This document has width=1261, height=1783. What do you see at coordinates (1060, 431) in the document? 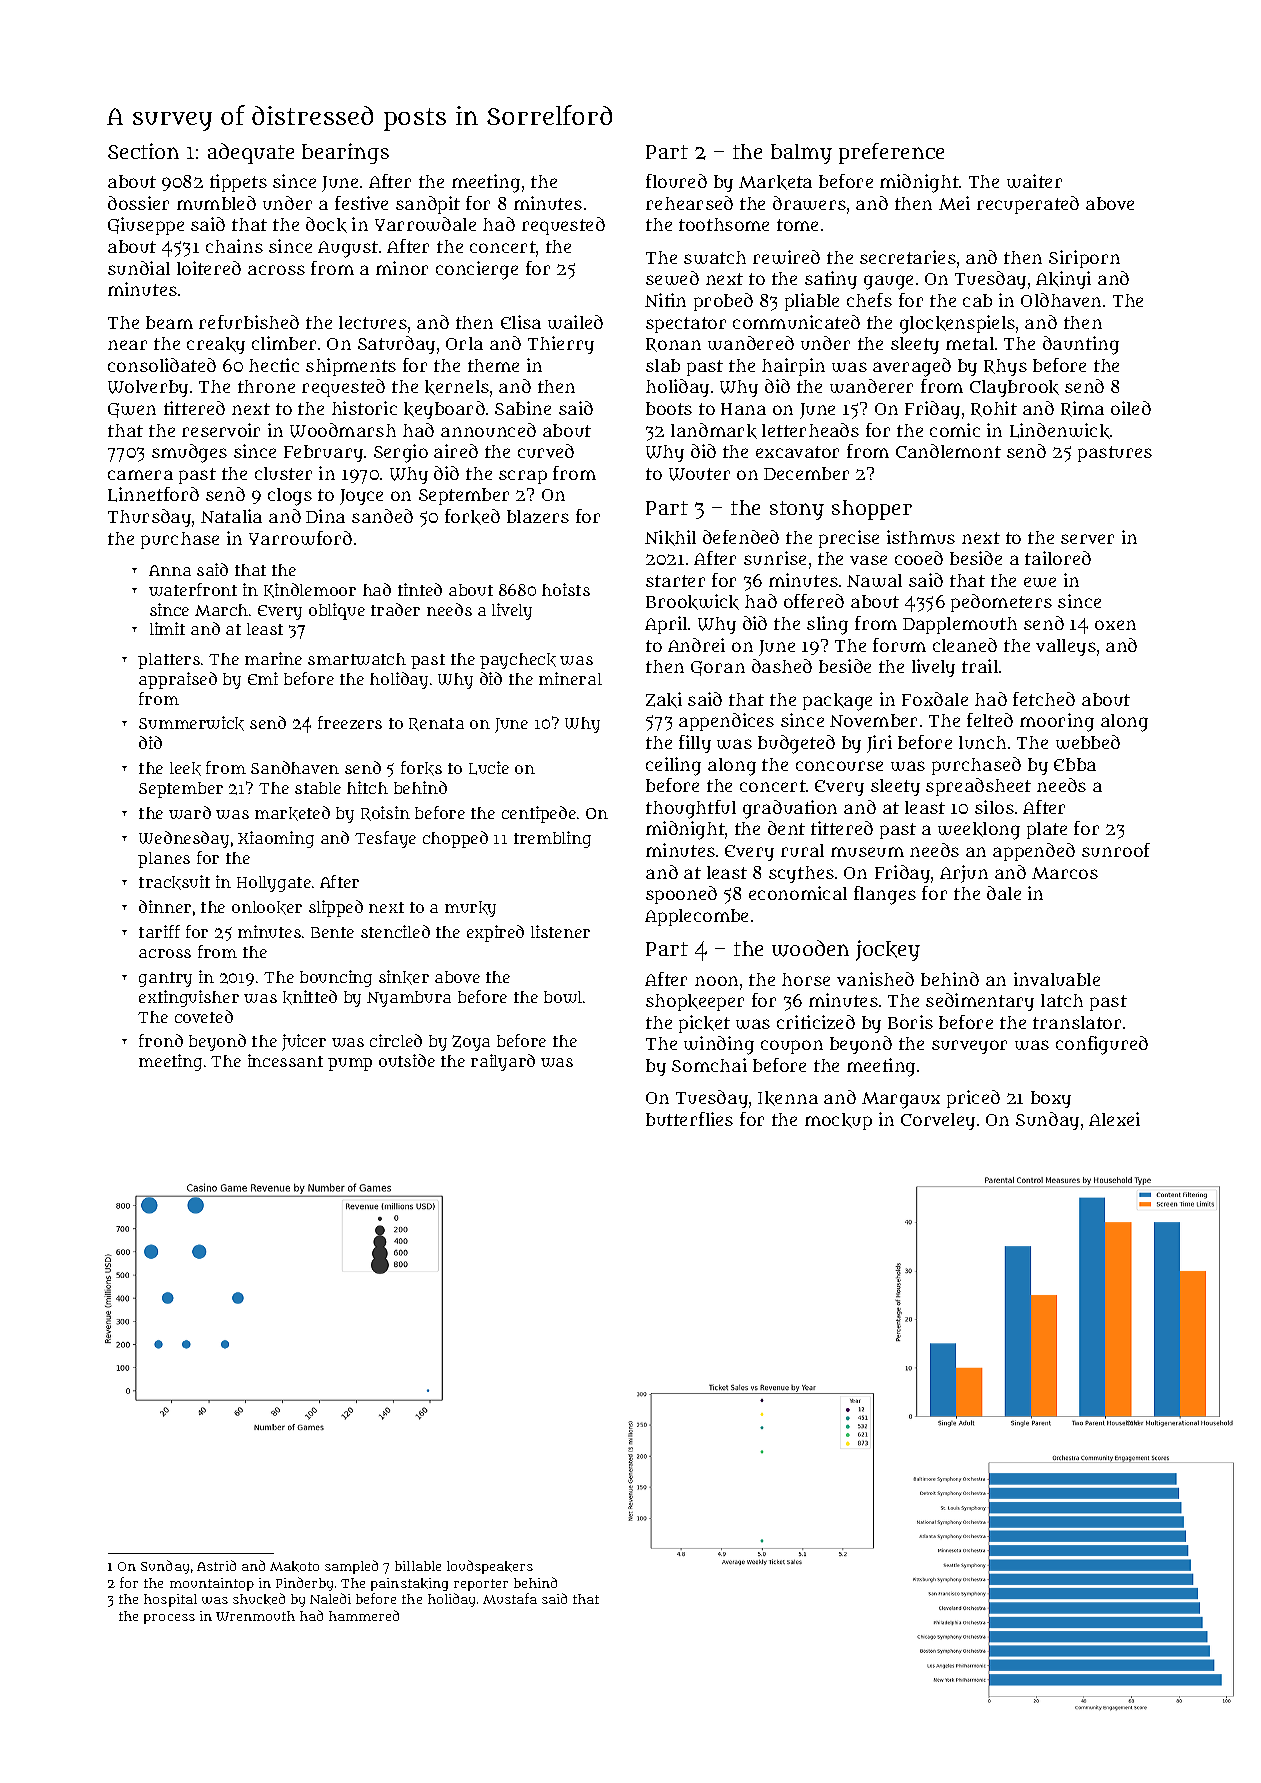
I see `Lindenwick` at bounding box center [1060, 431].
